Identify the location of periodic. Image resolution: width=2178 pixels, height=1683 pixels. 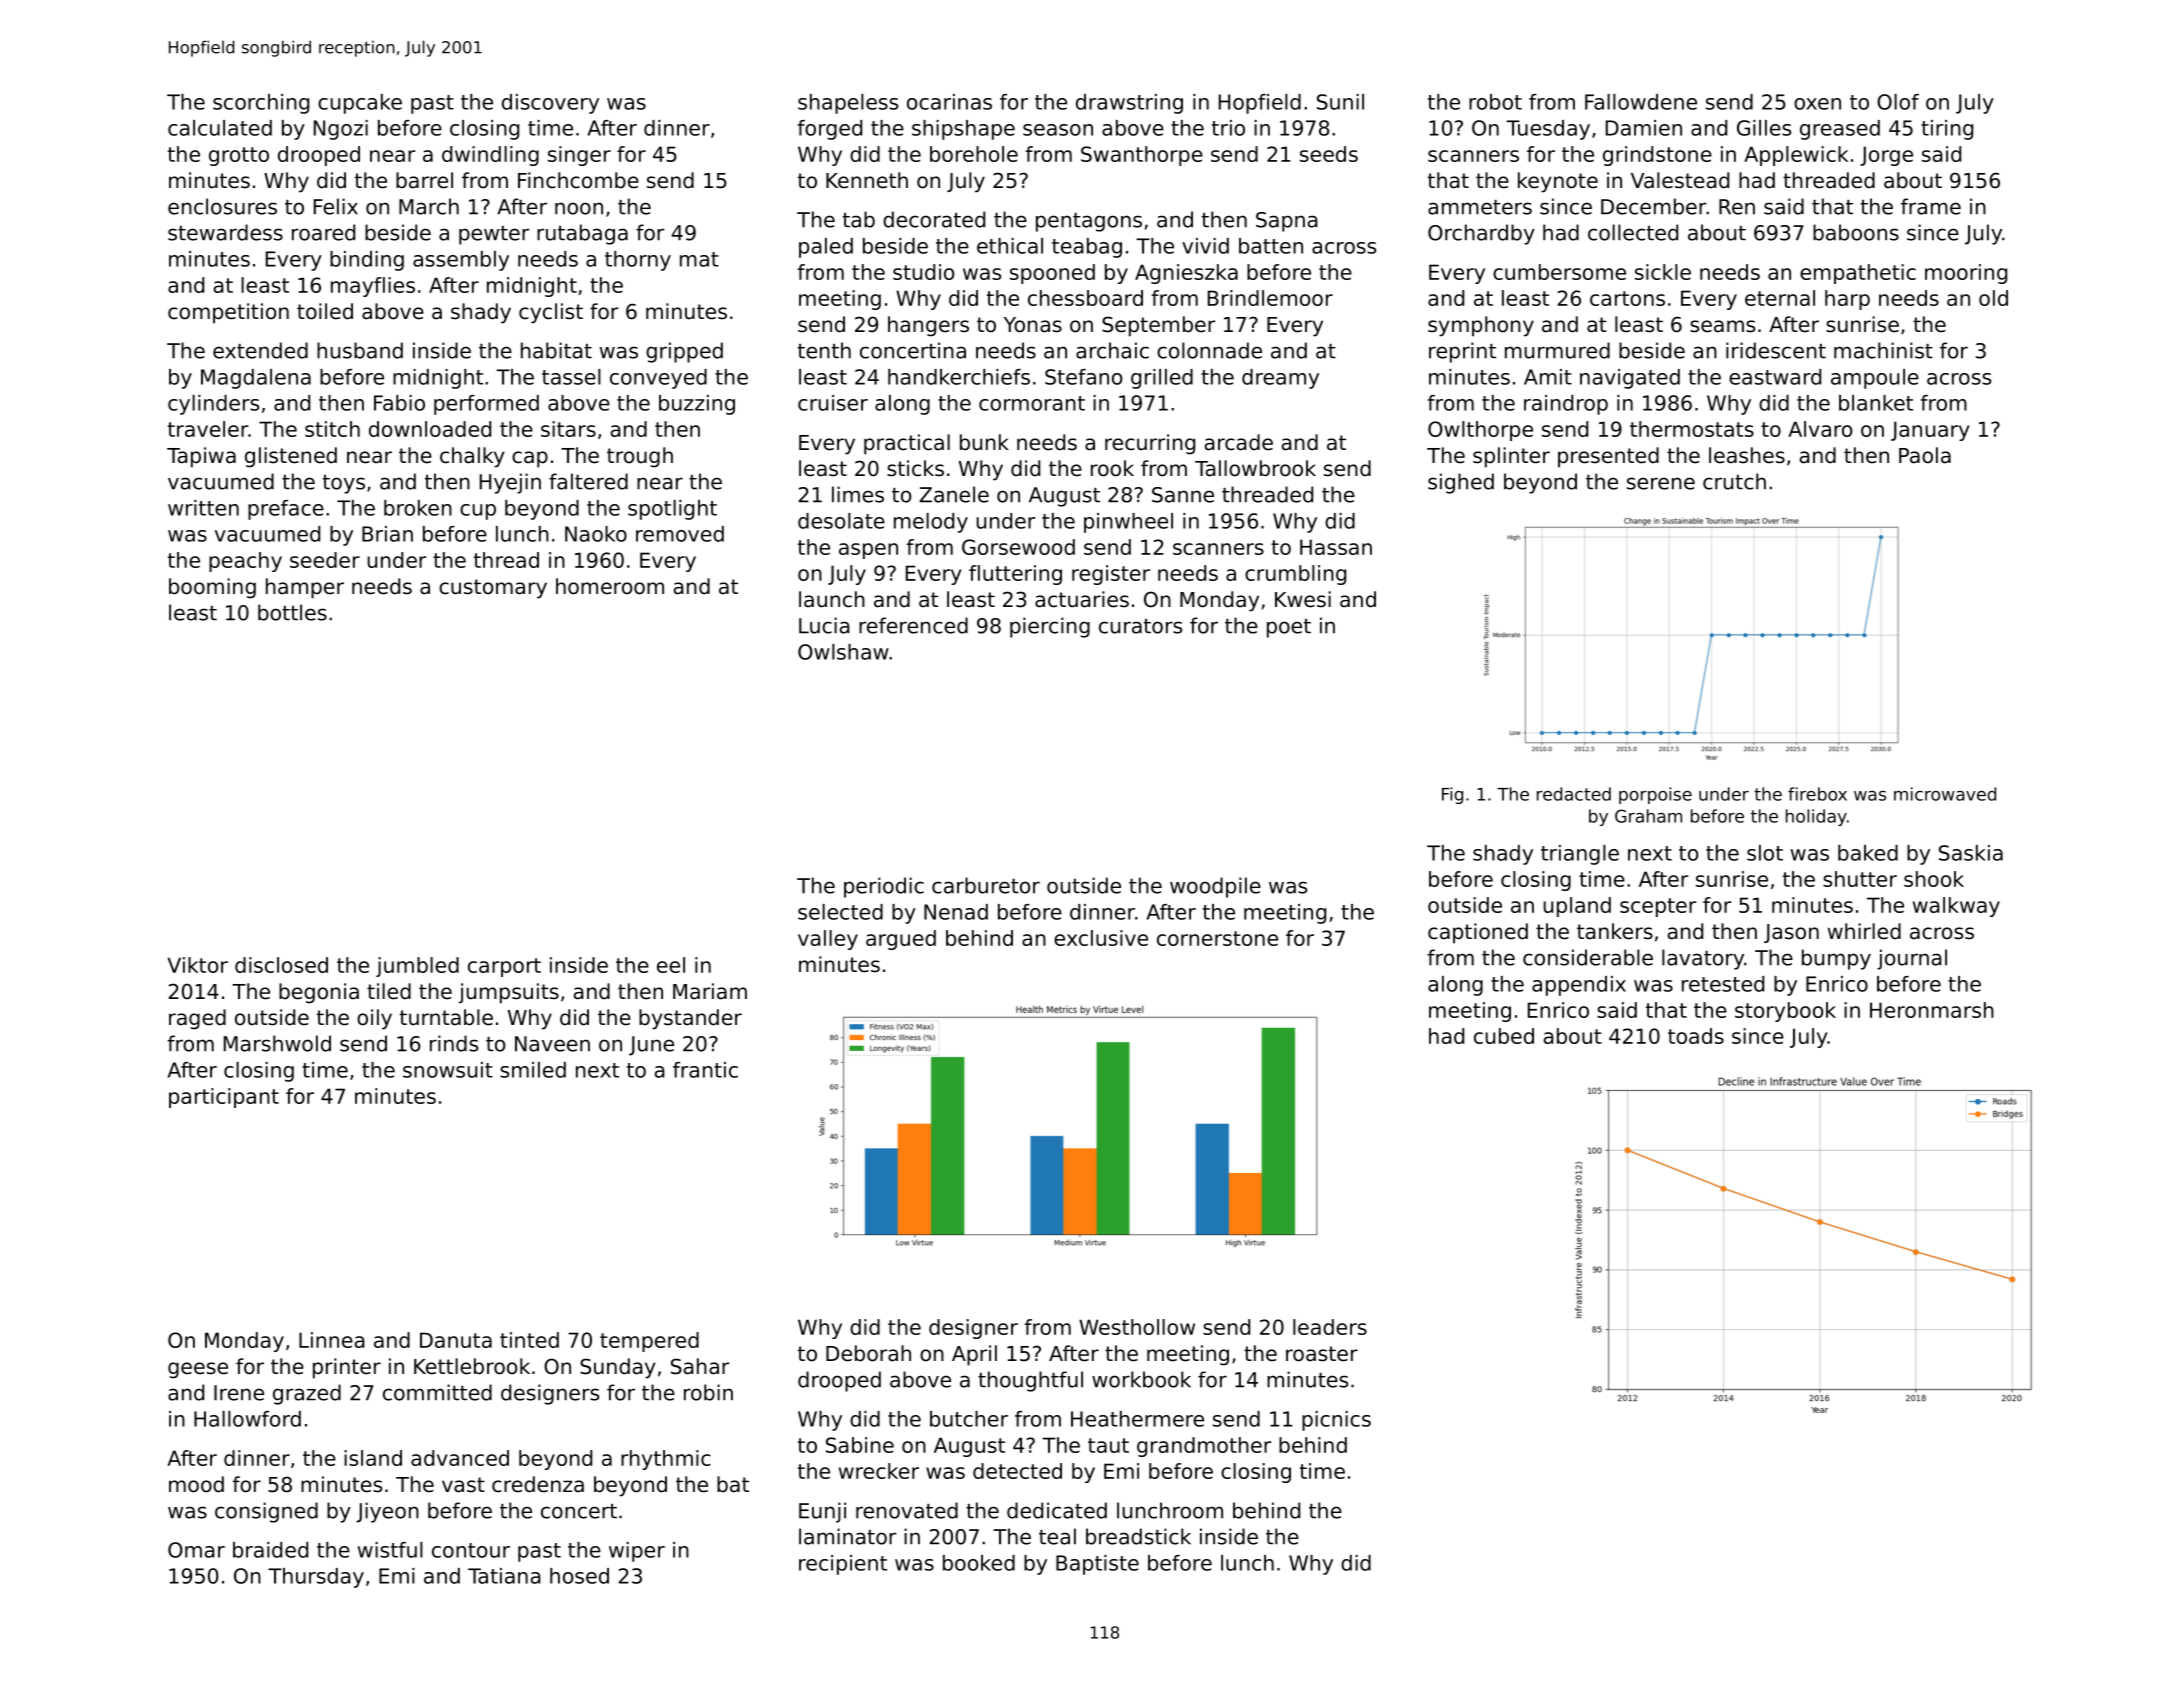
(884, 887).
